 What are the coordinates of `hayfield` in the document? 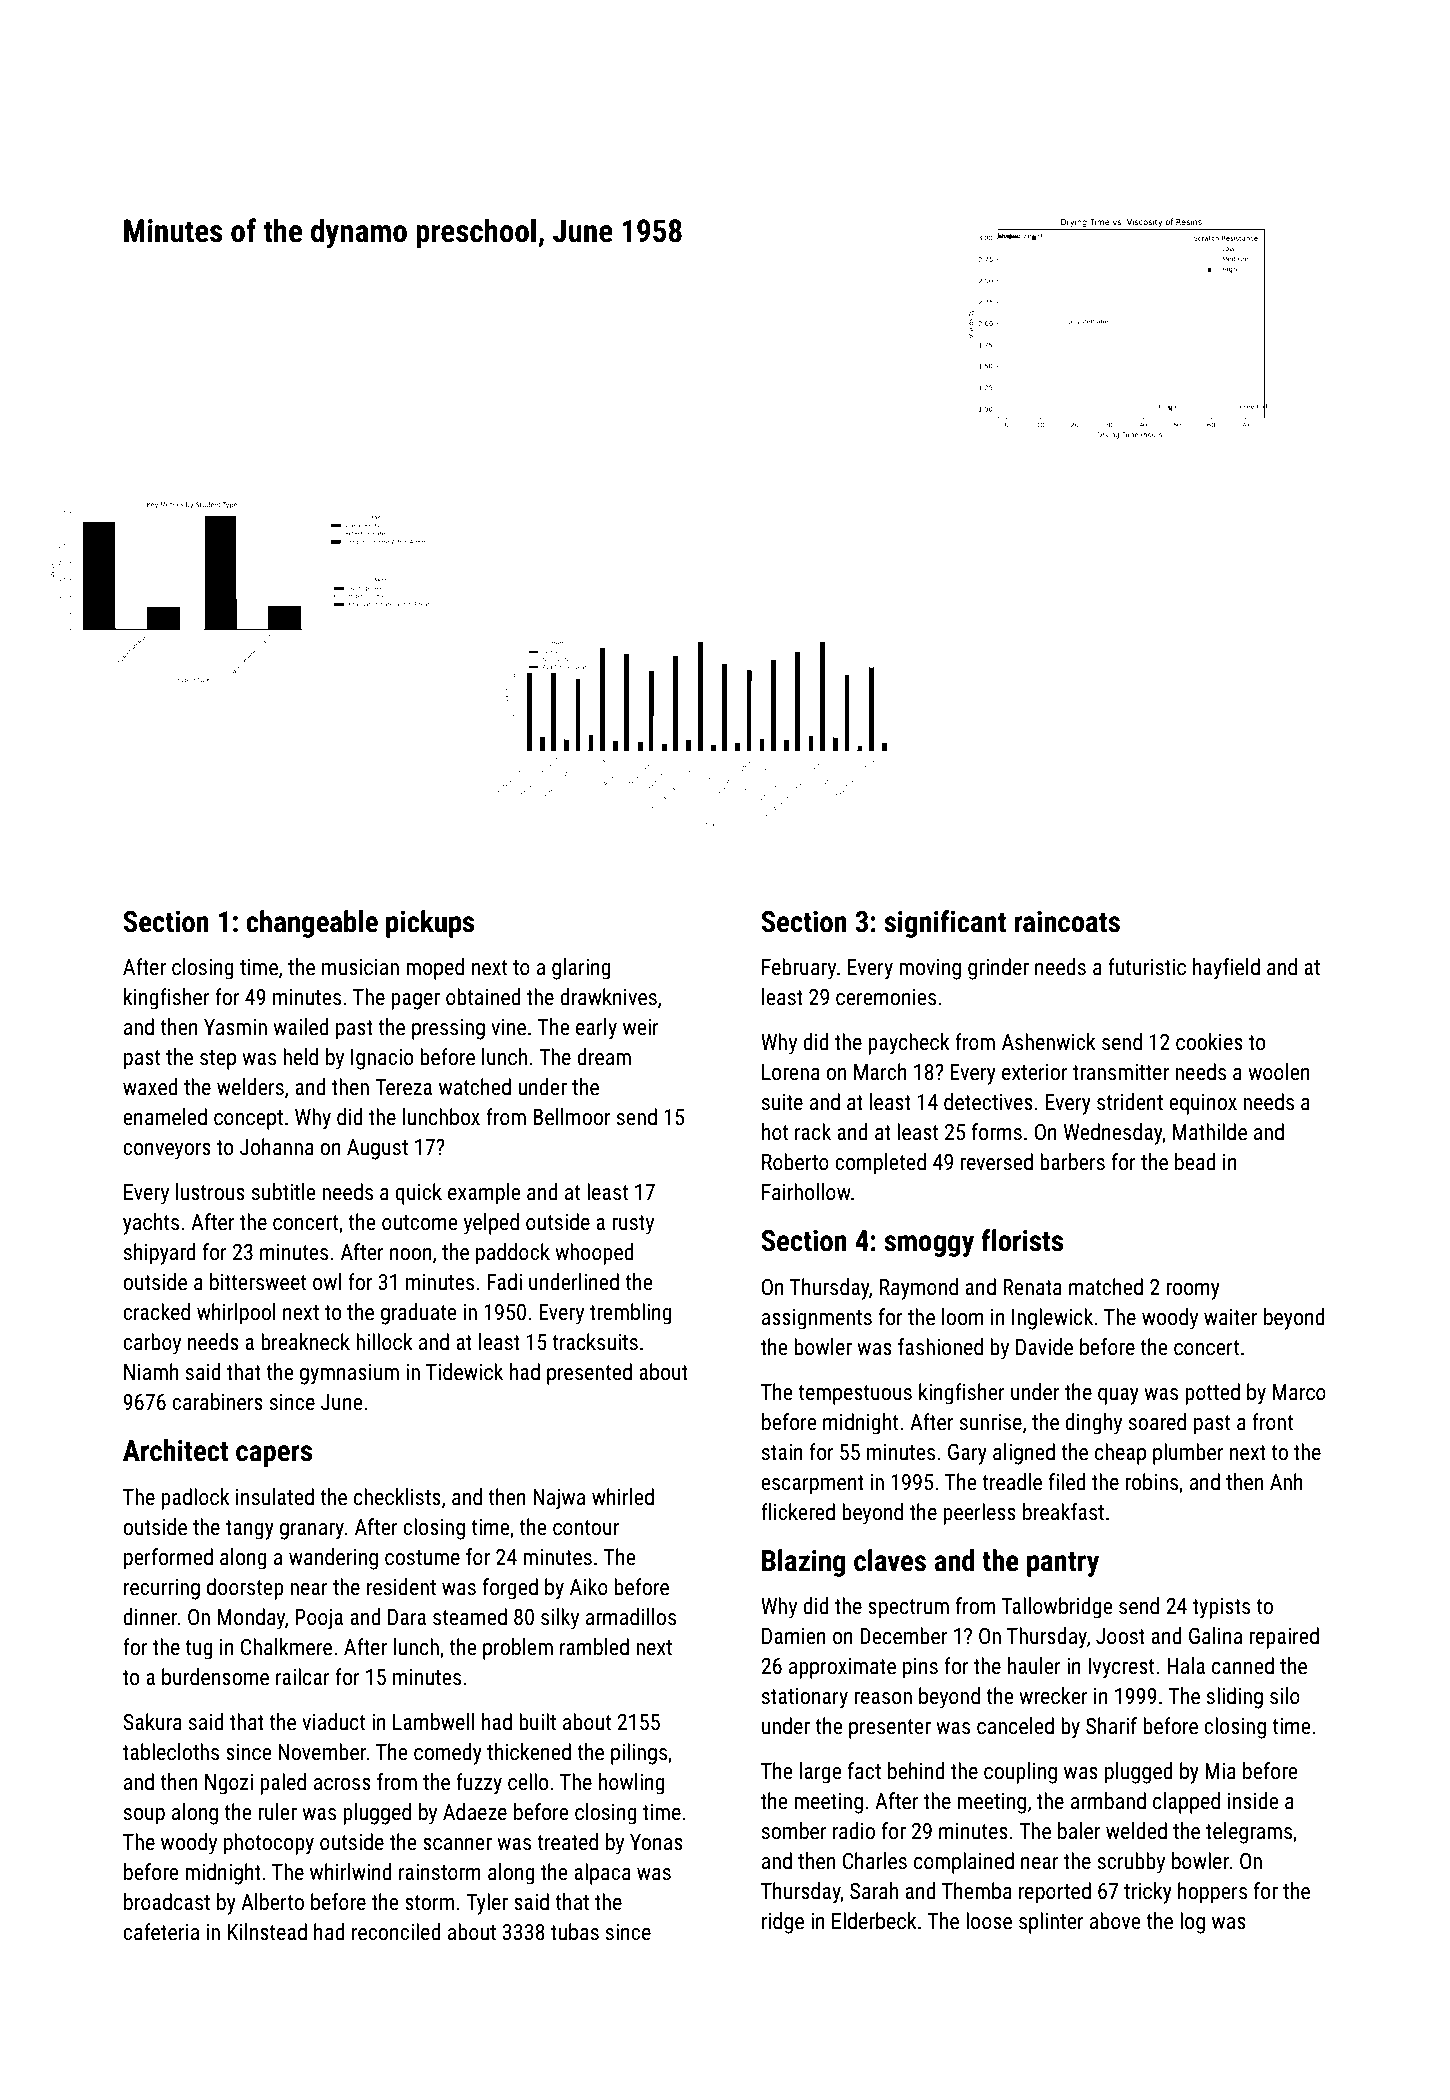 It's located at (1226, 969).
